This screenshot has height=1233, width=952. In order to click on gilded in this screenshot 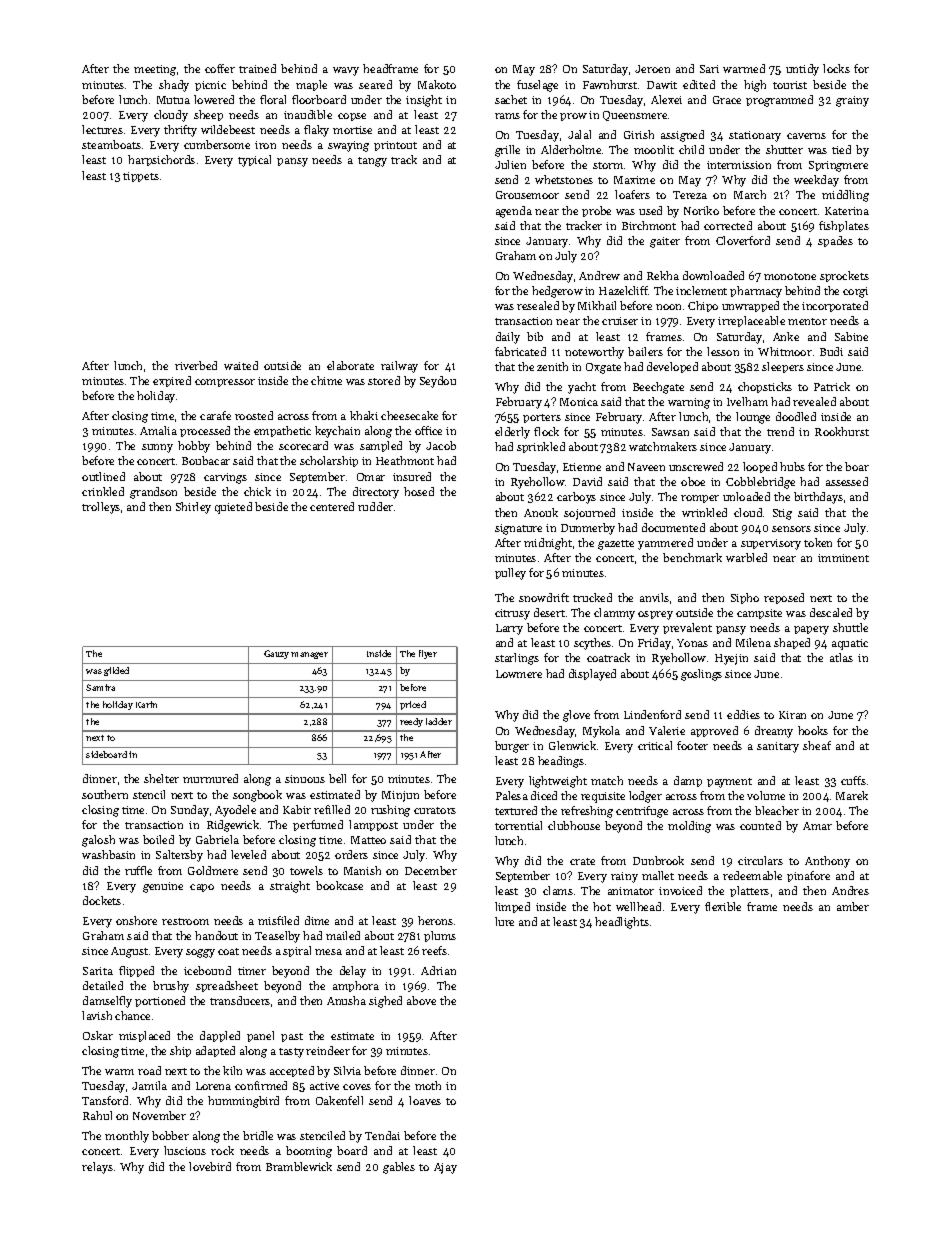, I will do `click(116, 671)`.
